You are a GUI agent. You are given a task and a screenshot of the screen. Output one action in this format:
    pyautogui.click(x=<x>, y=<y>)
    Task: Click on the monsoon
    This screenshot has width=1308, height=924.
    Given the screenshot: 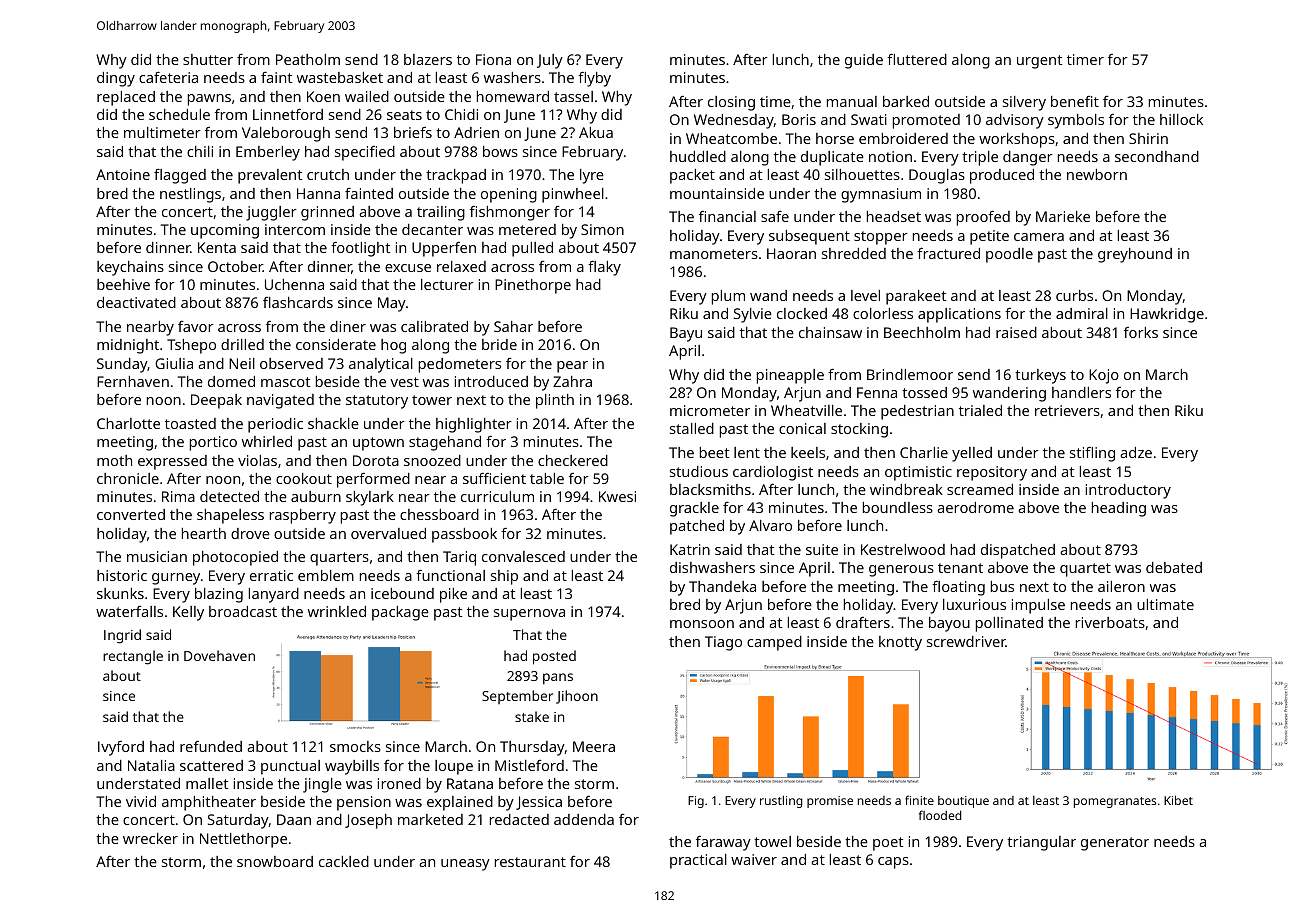 What is the action you would take?
    pyautogui.click(x=702, y=624)
